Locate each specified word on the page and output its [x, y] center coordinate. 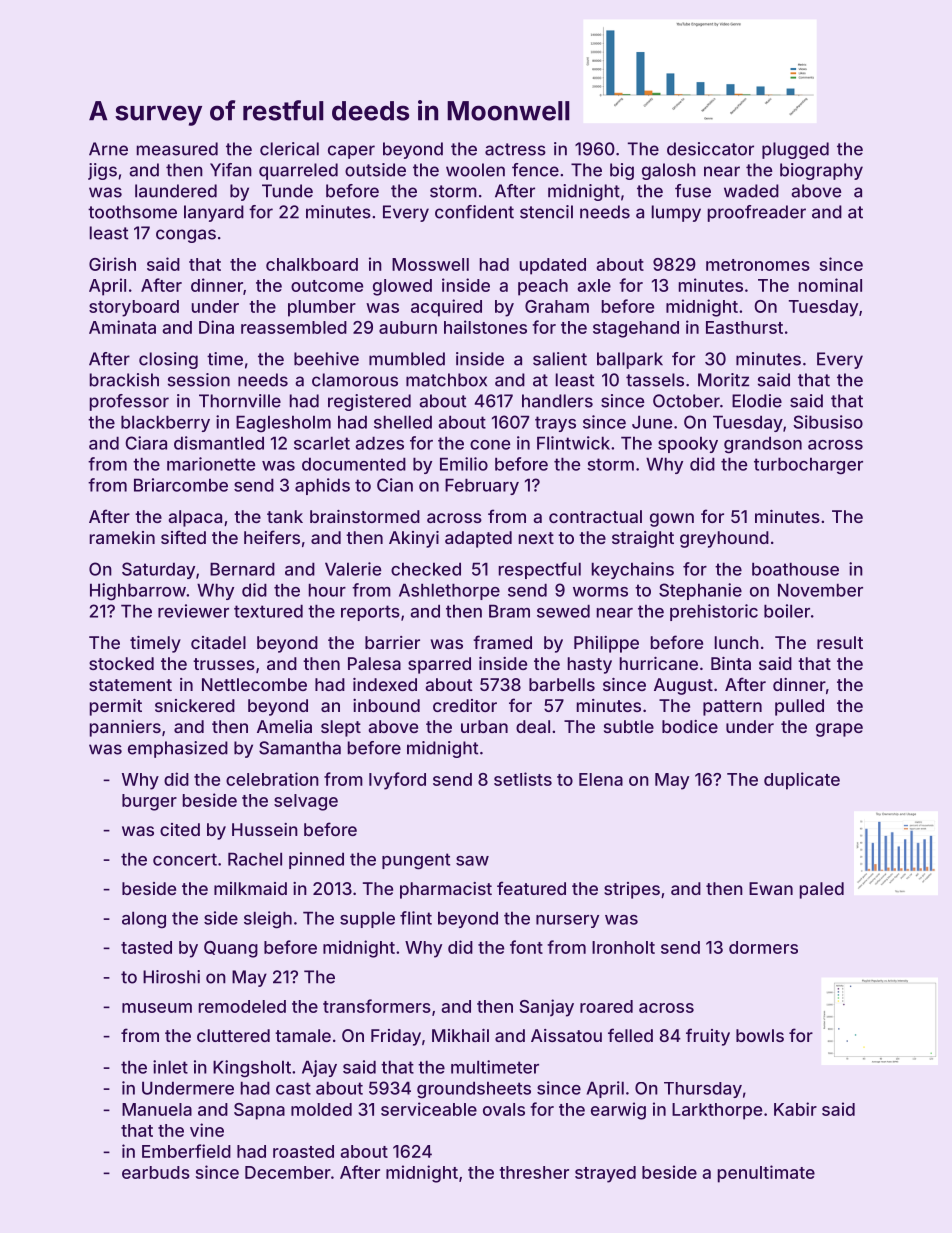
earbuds [156, 1172]
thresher [534, 1172]
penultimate [766, 1174]
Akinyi [414, 539]
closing [168, 360]
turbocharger [808, 466]
